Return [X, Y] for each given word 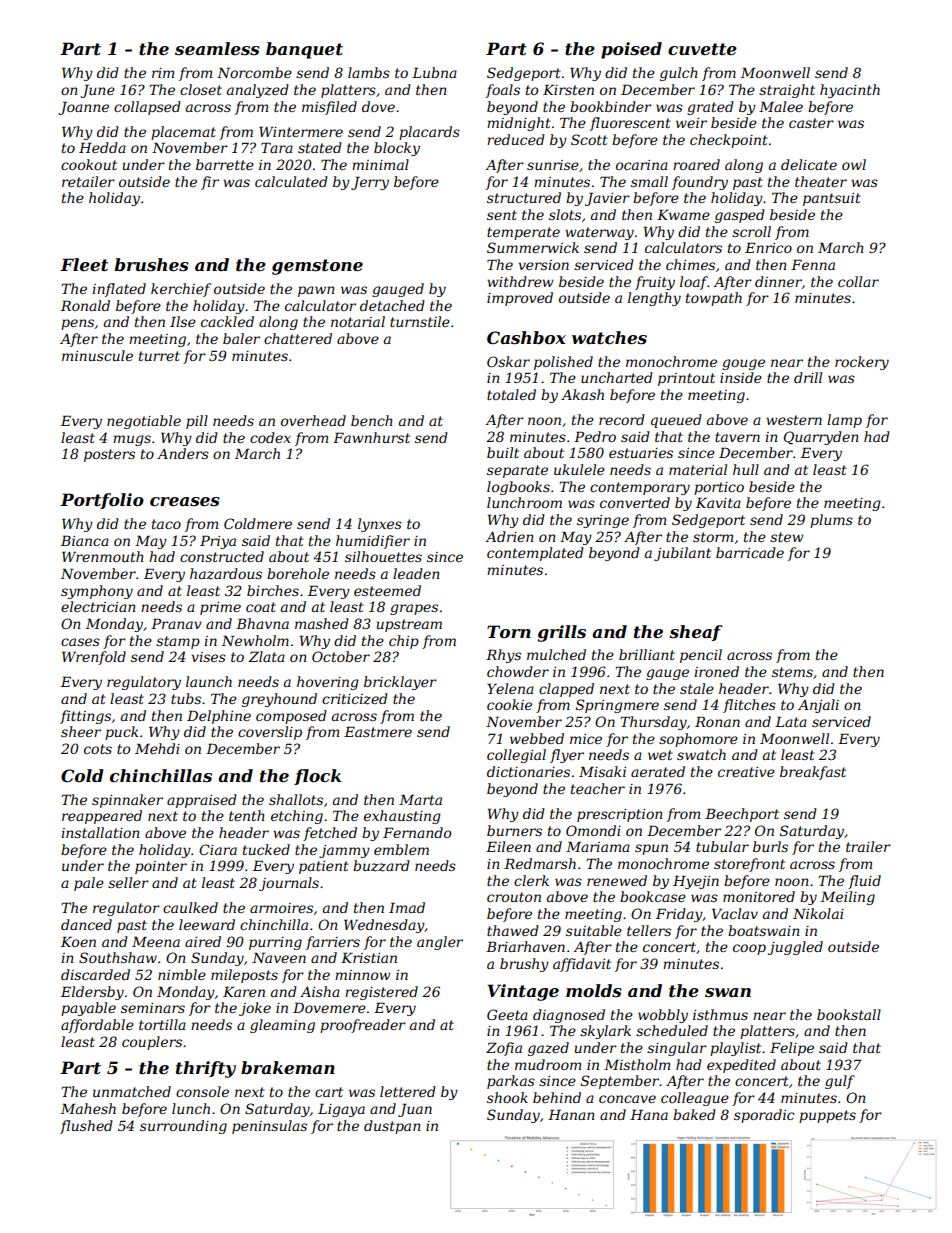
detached [392, 305]
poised [631, 50]
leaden [416, 573]
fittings [85, 717]
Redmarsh [540, 863]
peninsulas [269, 1127]
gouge [743, 364]
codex [270, 437]
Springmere [617, 706]
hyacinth [850, 91]
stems [792, 672]
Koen [78, 941]
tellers [649, 930]
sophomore [698, 740]
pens [77, 324]
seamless [217, 48]
